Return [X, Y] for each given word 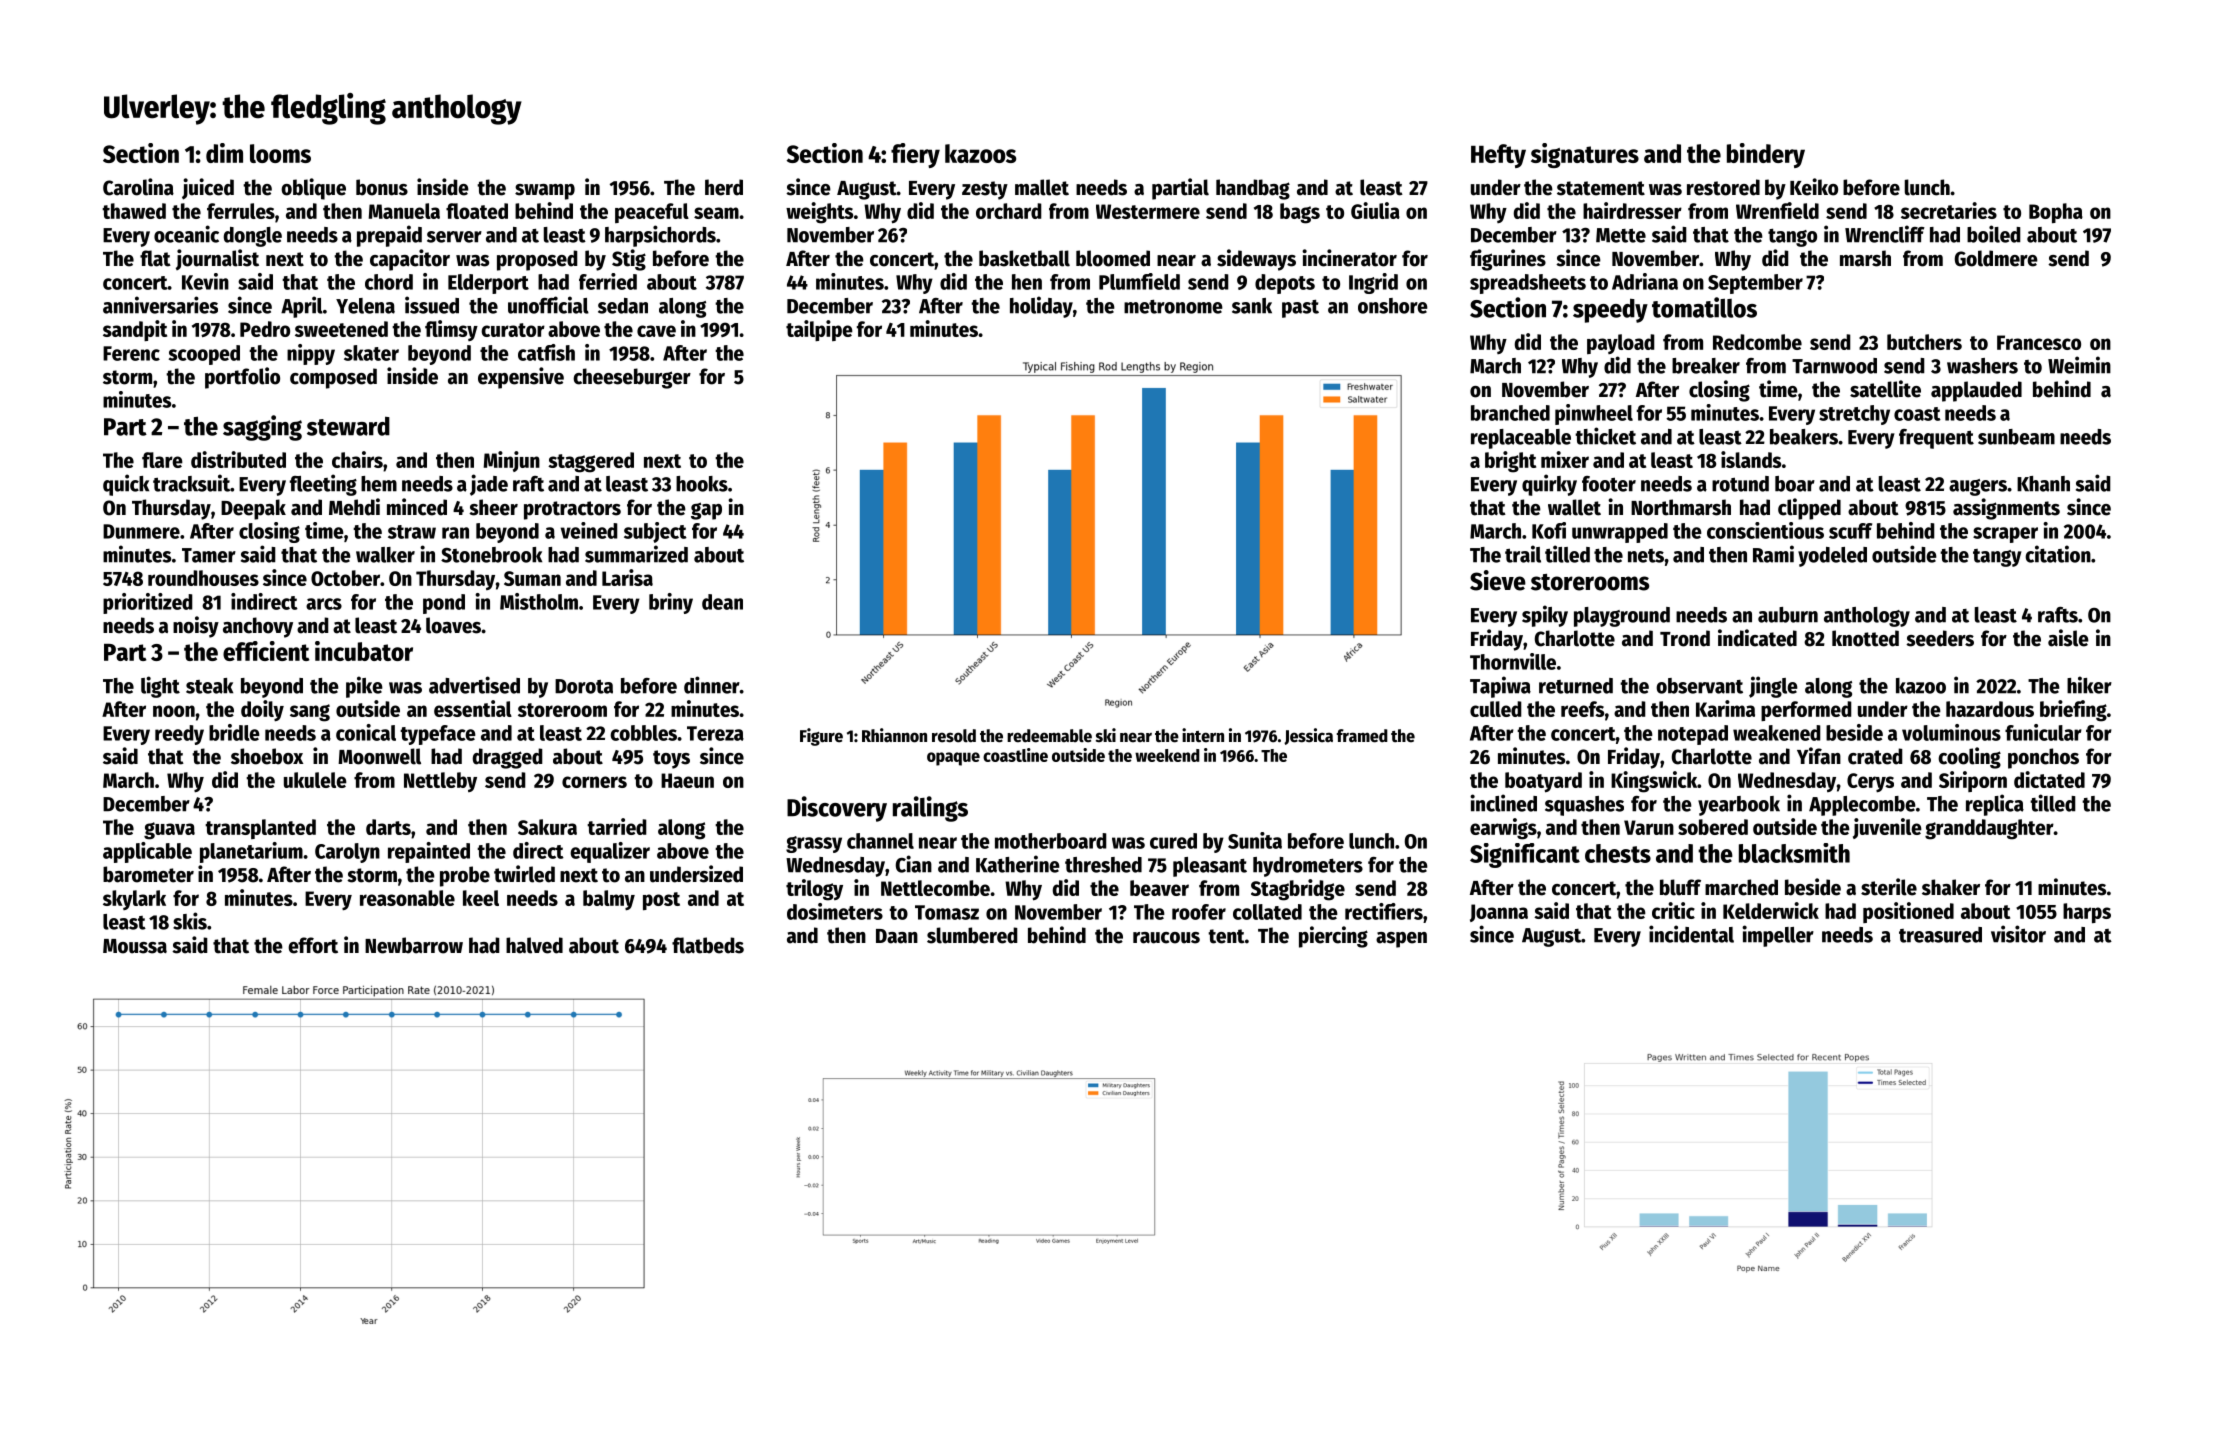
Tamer [209, 555]
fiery [915, 155]
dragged [507, 758]
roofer [1199, 912]
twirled [524, 874]
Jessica [1308, 736]
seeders [1940, 638]
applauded [1976, 391]
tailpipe [819, 330]
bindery [1766, 155]
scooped [204, 355]
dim [224, 153]
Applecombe [1862, 806]
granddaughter [1989, 829]
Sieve [1498, 580]
